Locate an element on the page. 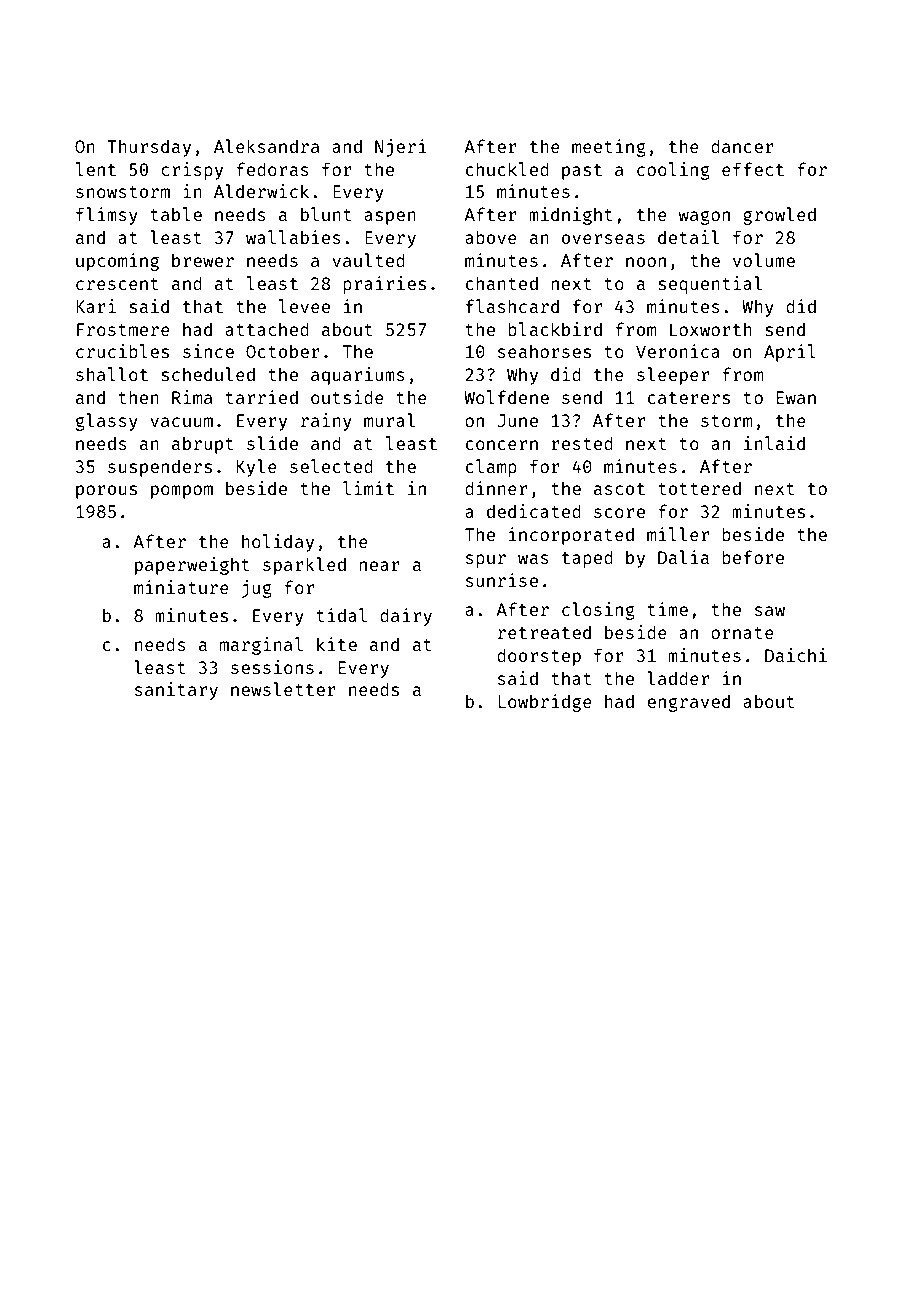  suspenders is located at coordinates (160, 468).
